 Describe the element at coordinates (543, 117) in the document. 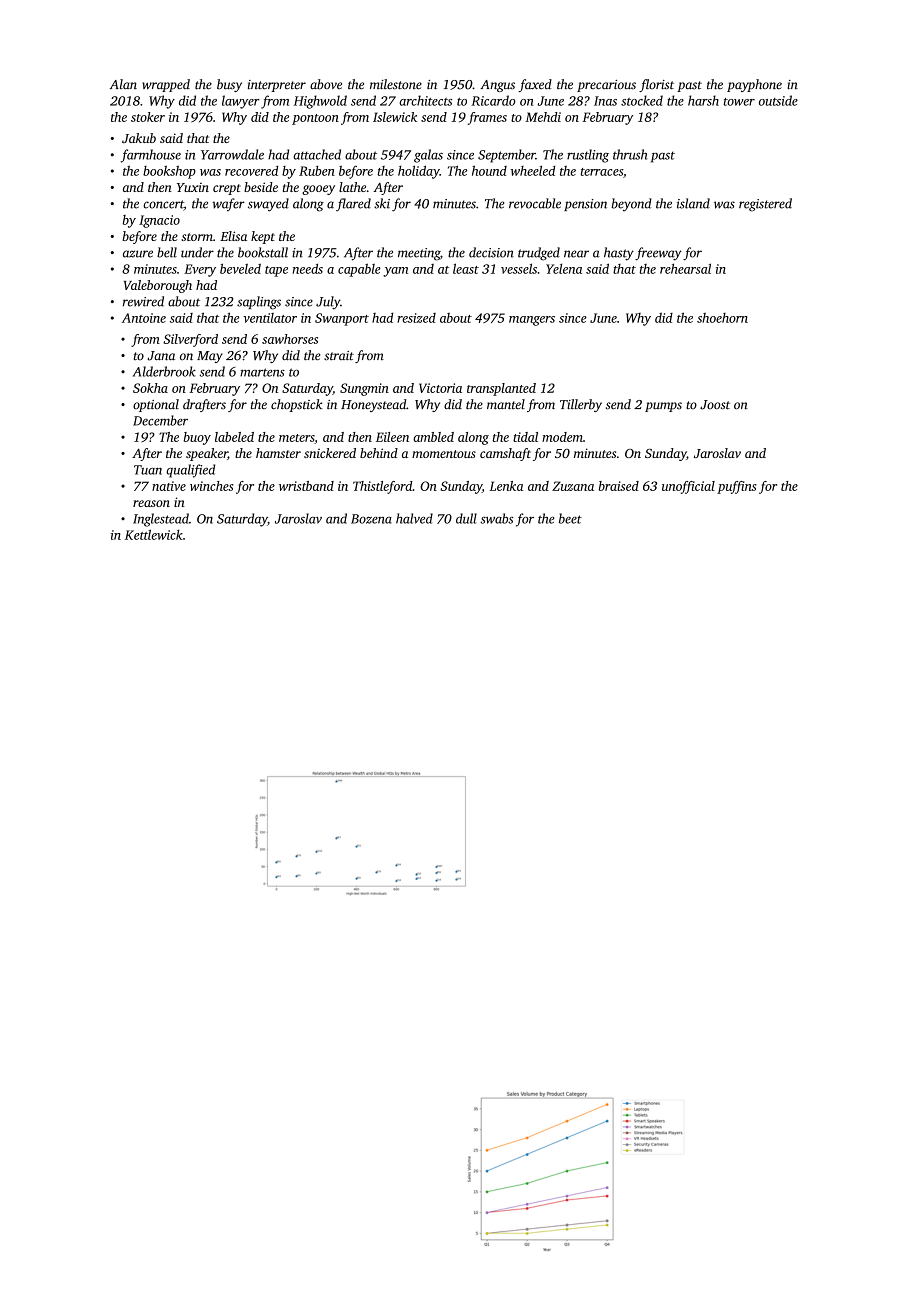

I see `Mehdi` at that location.
